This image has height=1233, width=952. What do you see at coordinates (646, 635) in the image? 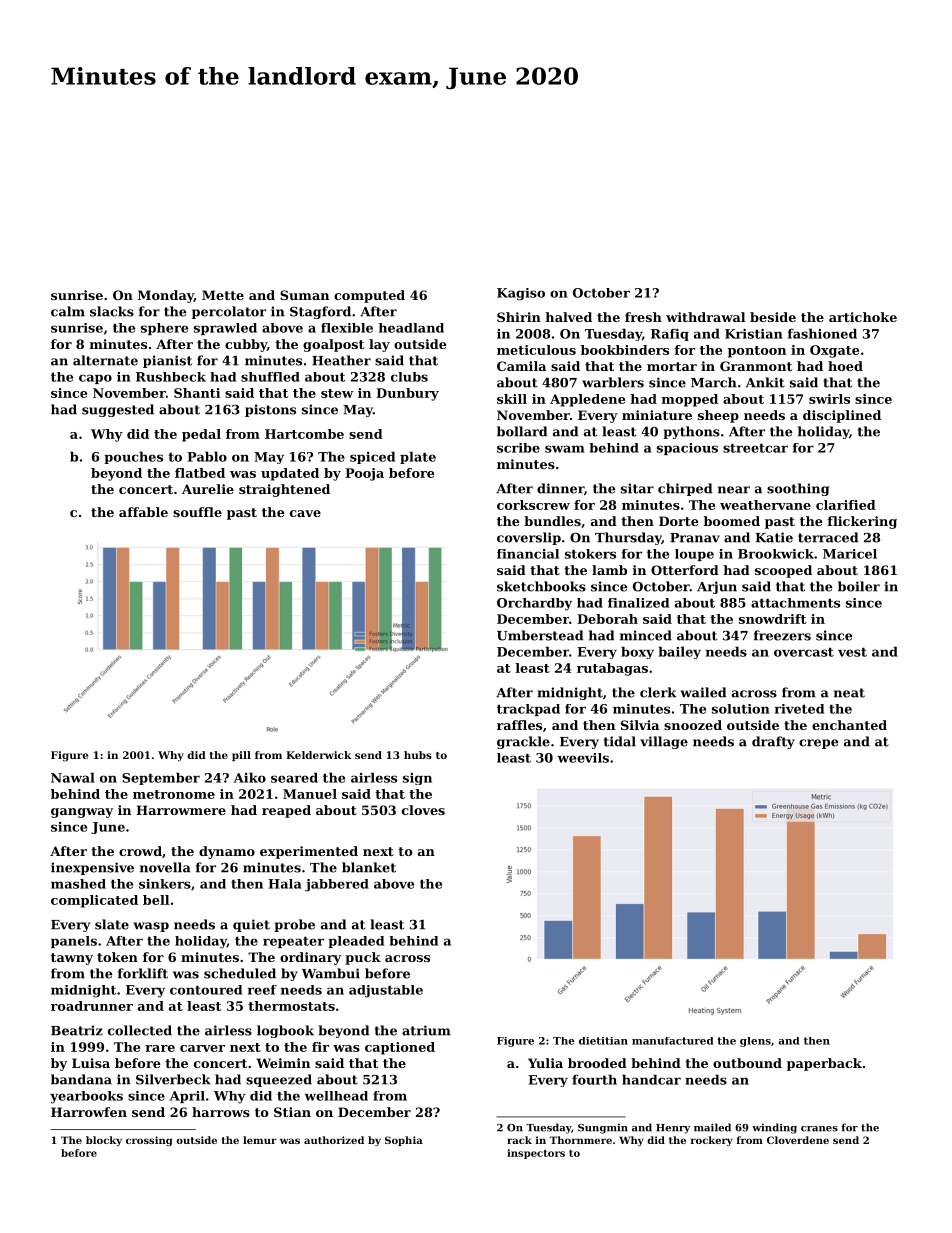
I see `minced` at bounding box center [646, 635].
